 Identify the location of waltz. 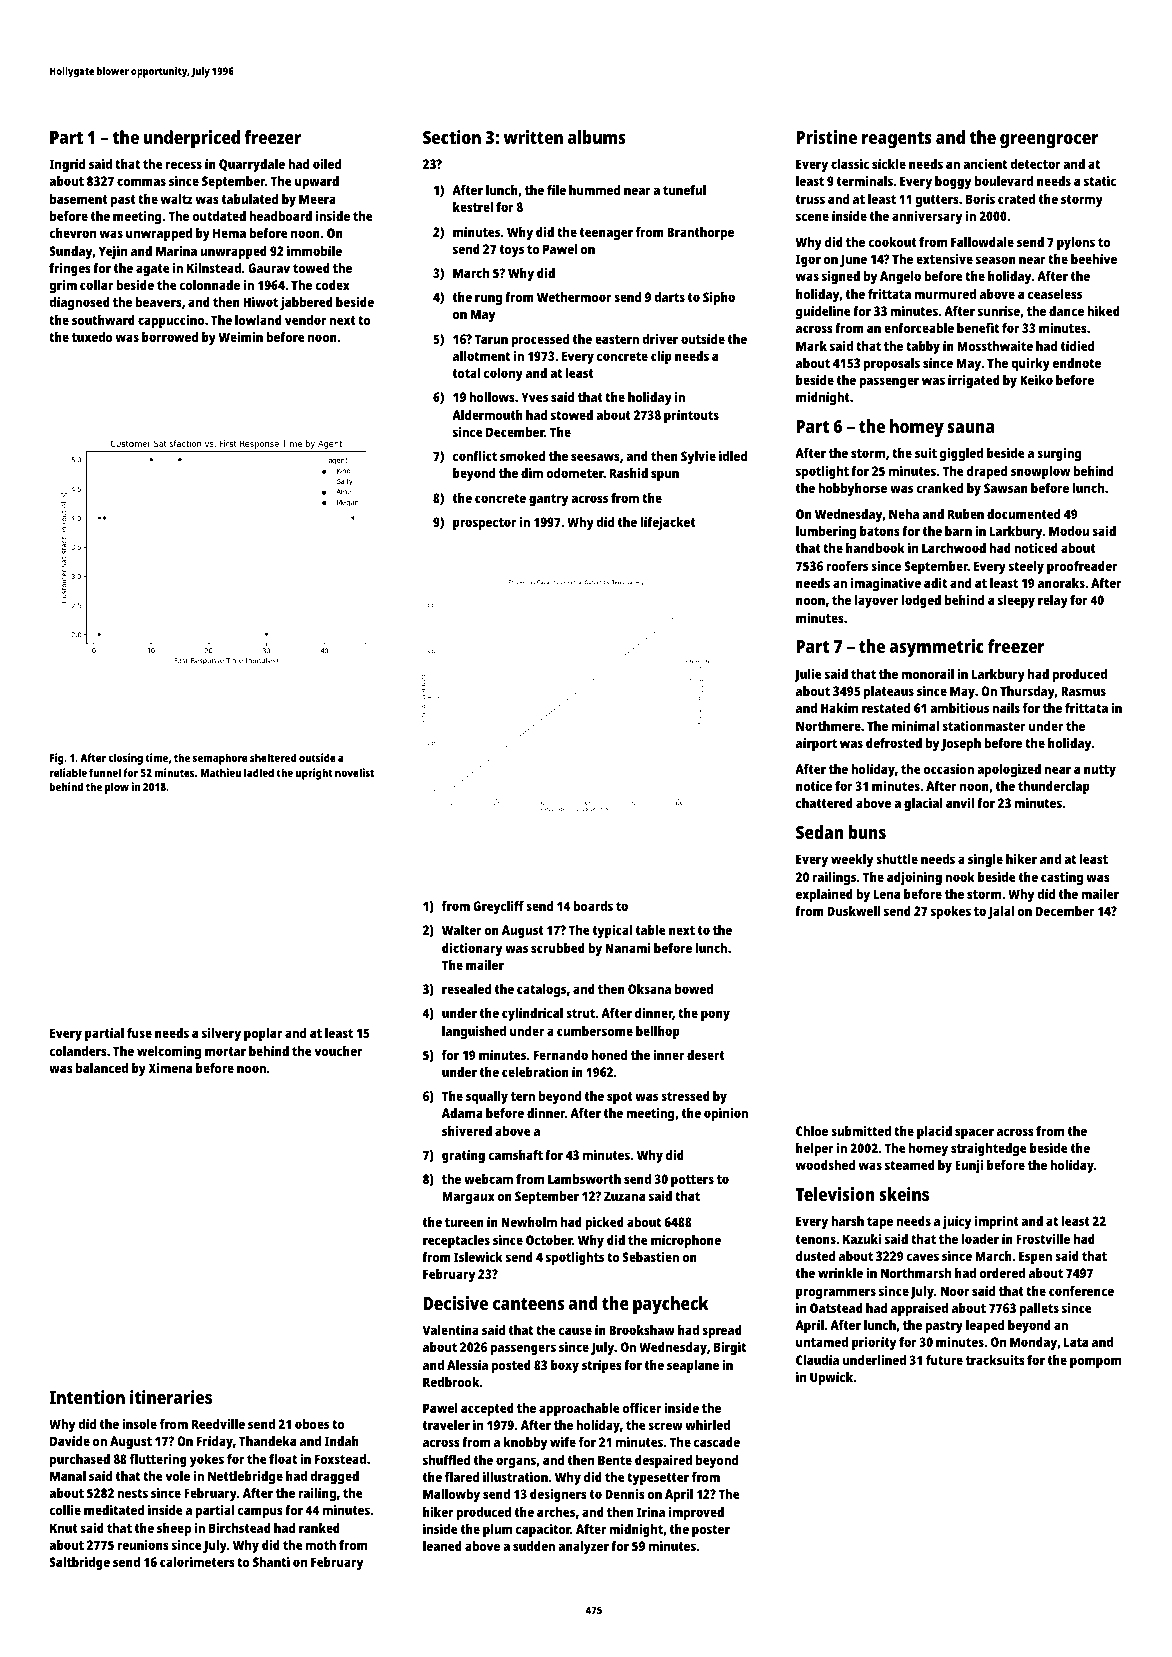
(177, 199).
